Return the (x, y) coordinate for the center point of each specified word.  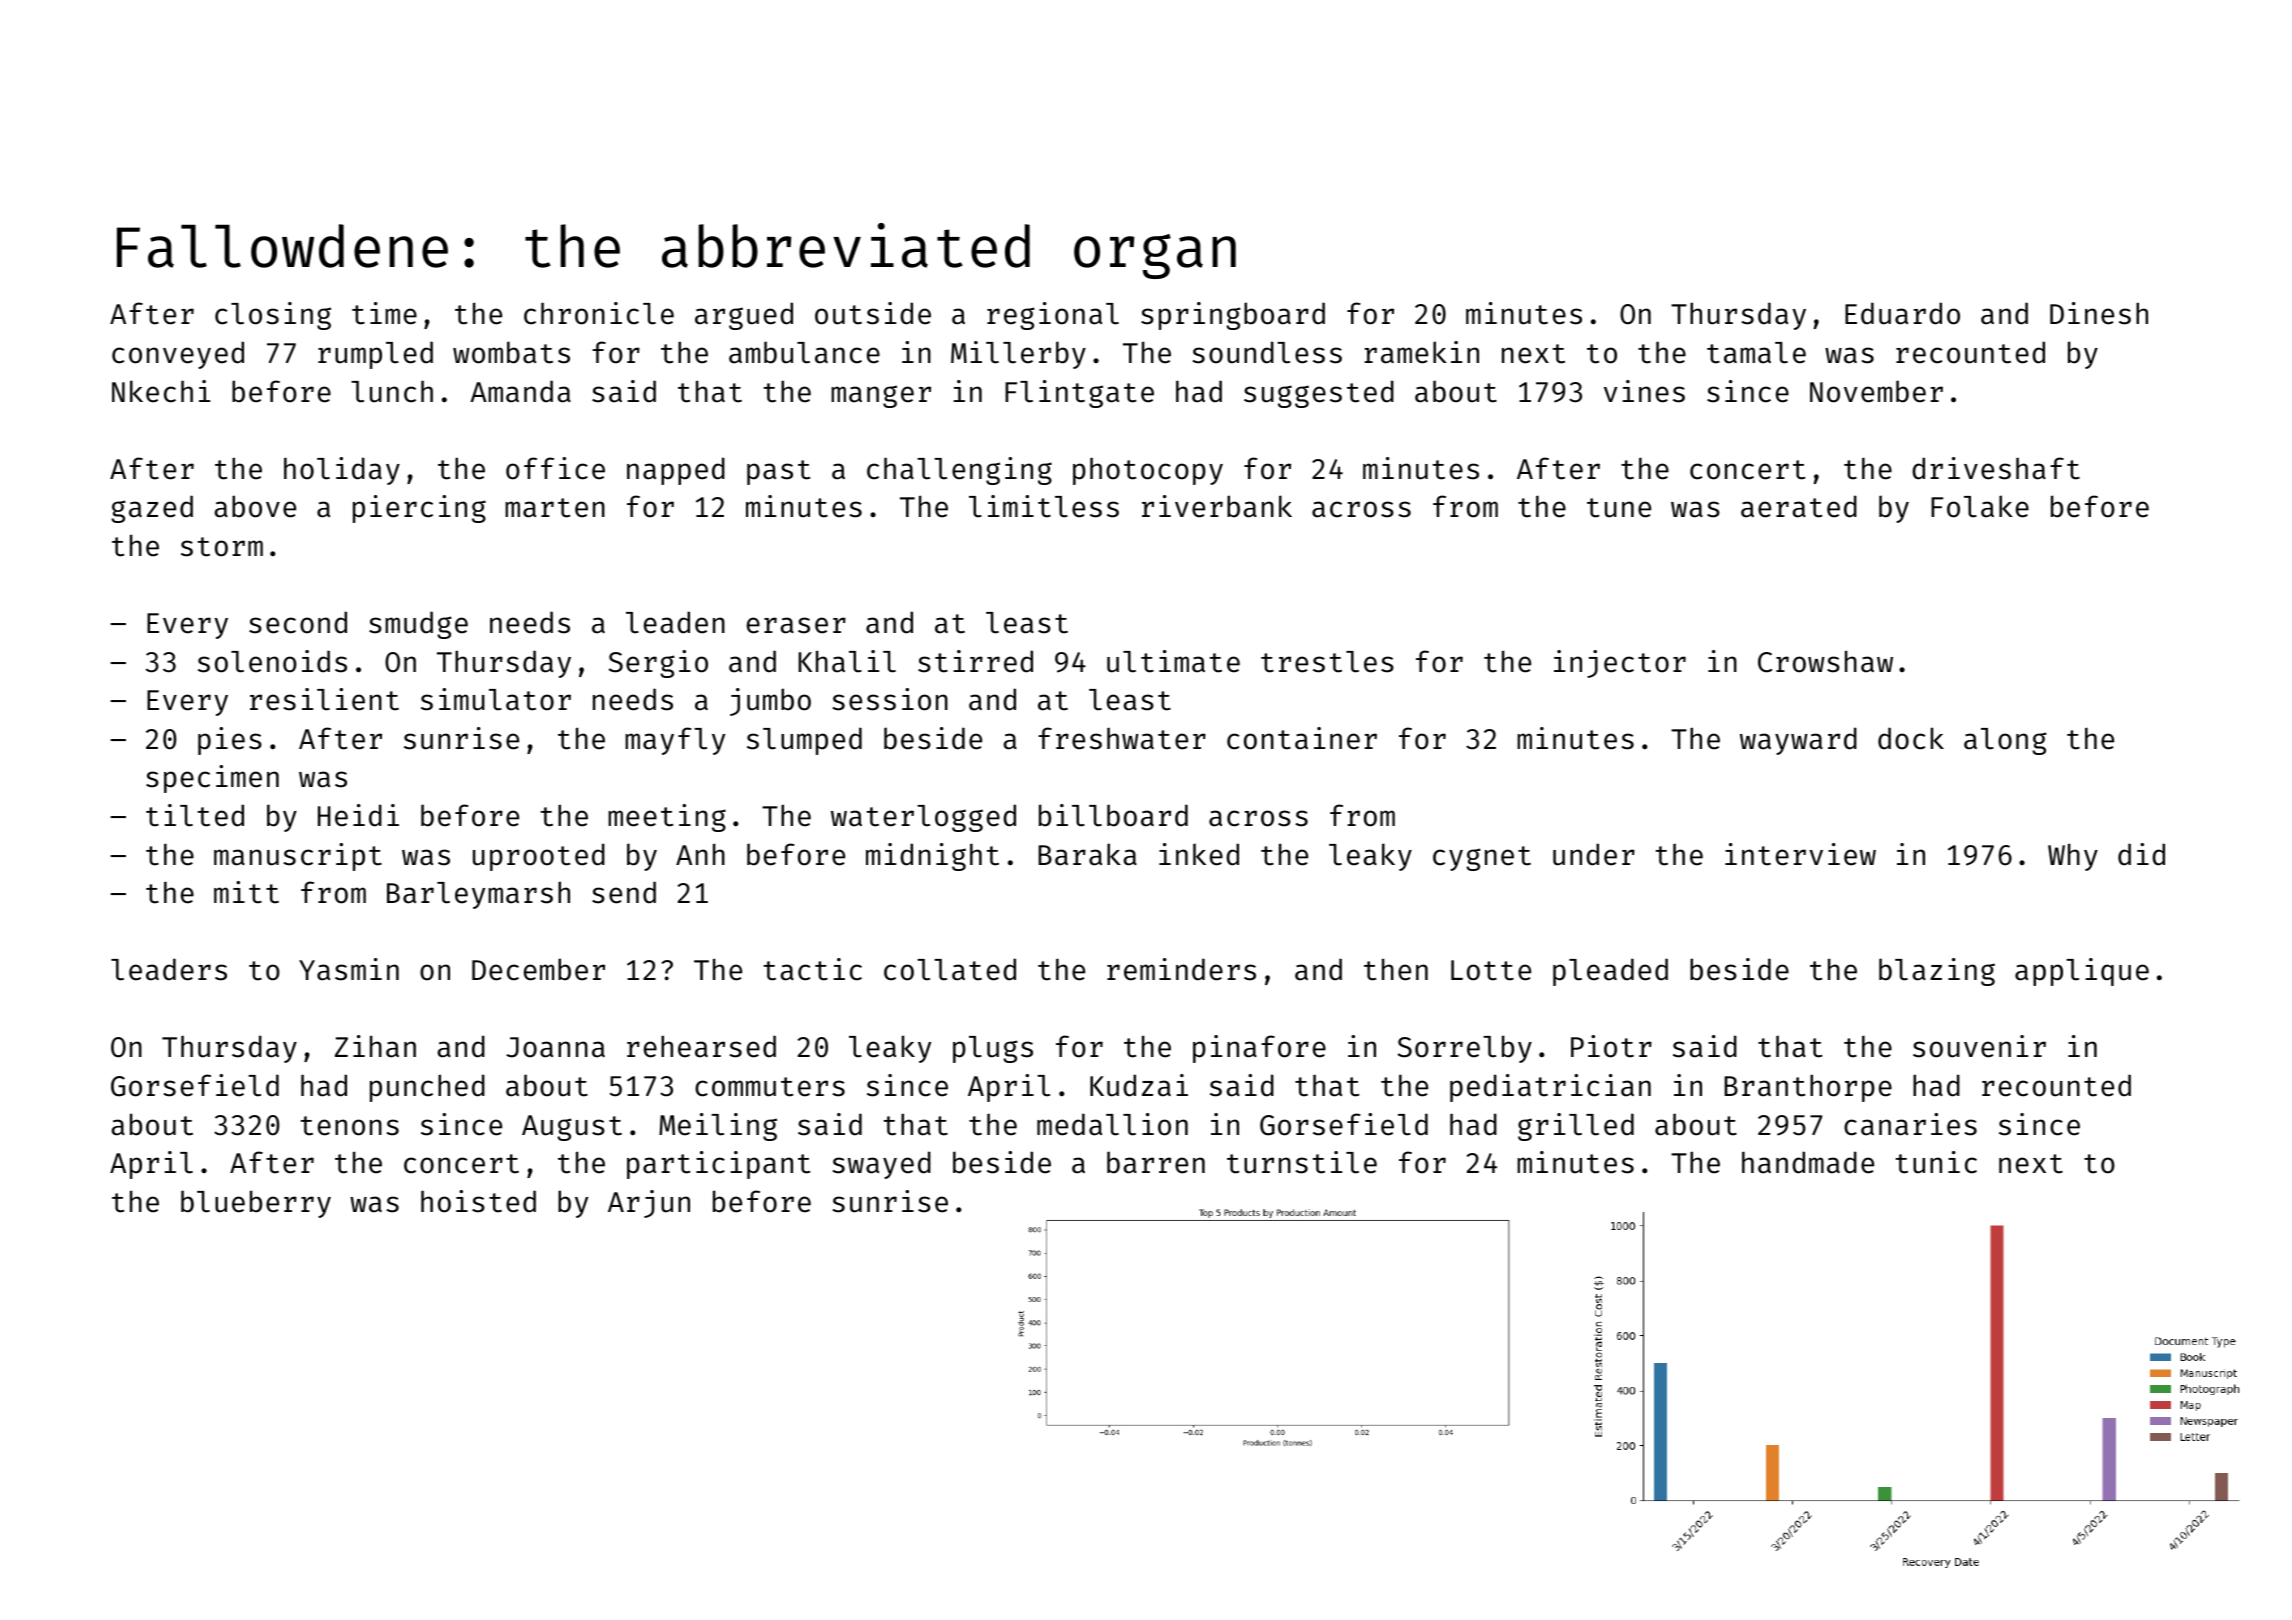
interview (1800, 854)
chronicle (599, 313)
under (1594, 854)
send (624, 892)
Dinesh (2099, 313)
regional (1053, 316)
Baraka (1087, 854)
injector (1620, 664)
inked (1199, 854)
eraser (796, 625)
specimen (212, 779)
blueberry (256, 1204)
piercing (419, 509)
